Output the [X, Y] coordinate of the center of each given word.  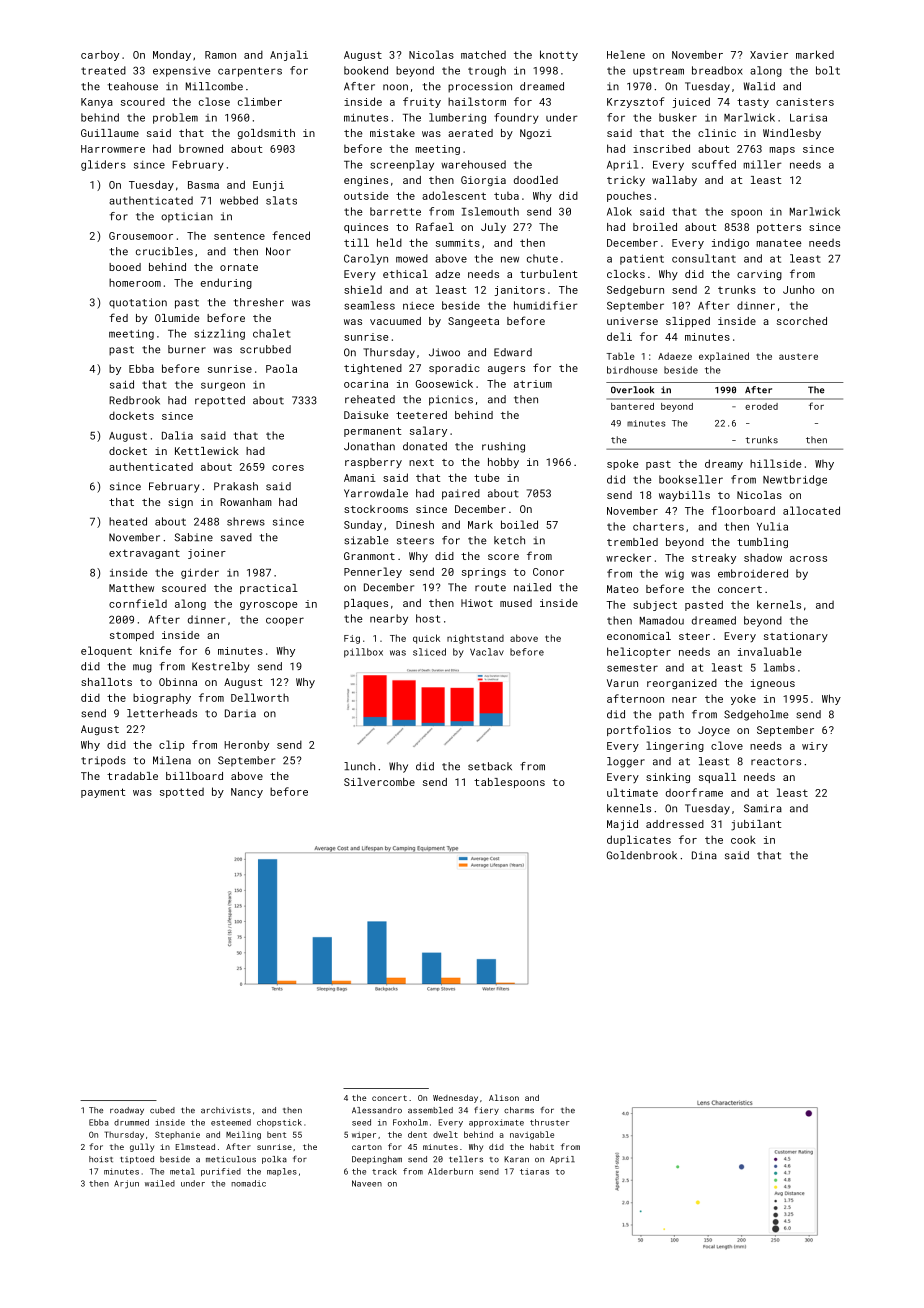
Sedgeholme [756, 715]
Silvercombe [379, 782]
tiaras [534, 1171]
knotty [559, 55]
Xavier [769, 55]
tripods [103, 761]
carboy [100, 55]
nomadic [248, 1183]
